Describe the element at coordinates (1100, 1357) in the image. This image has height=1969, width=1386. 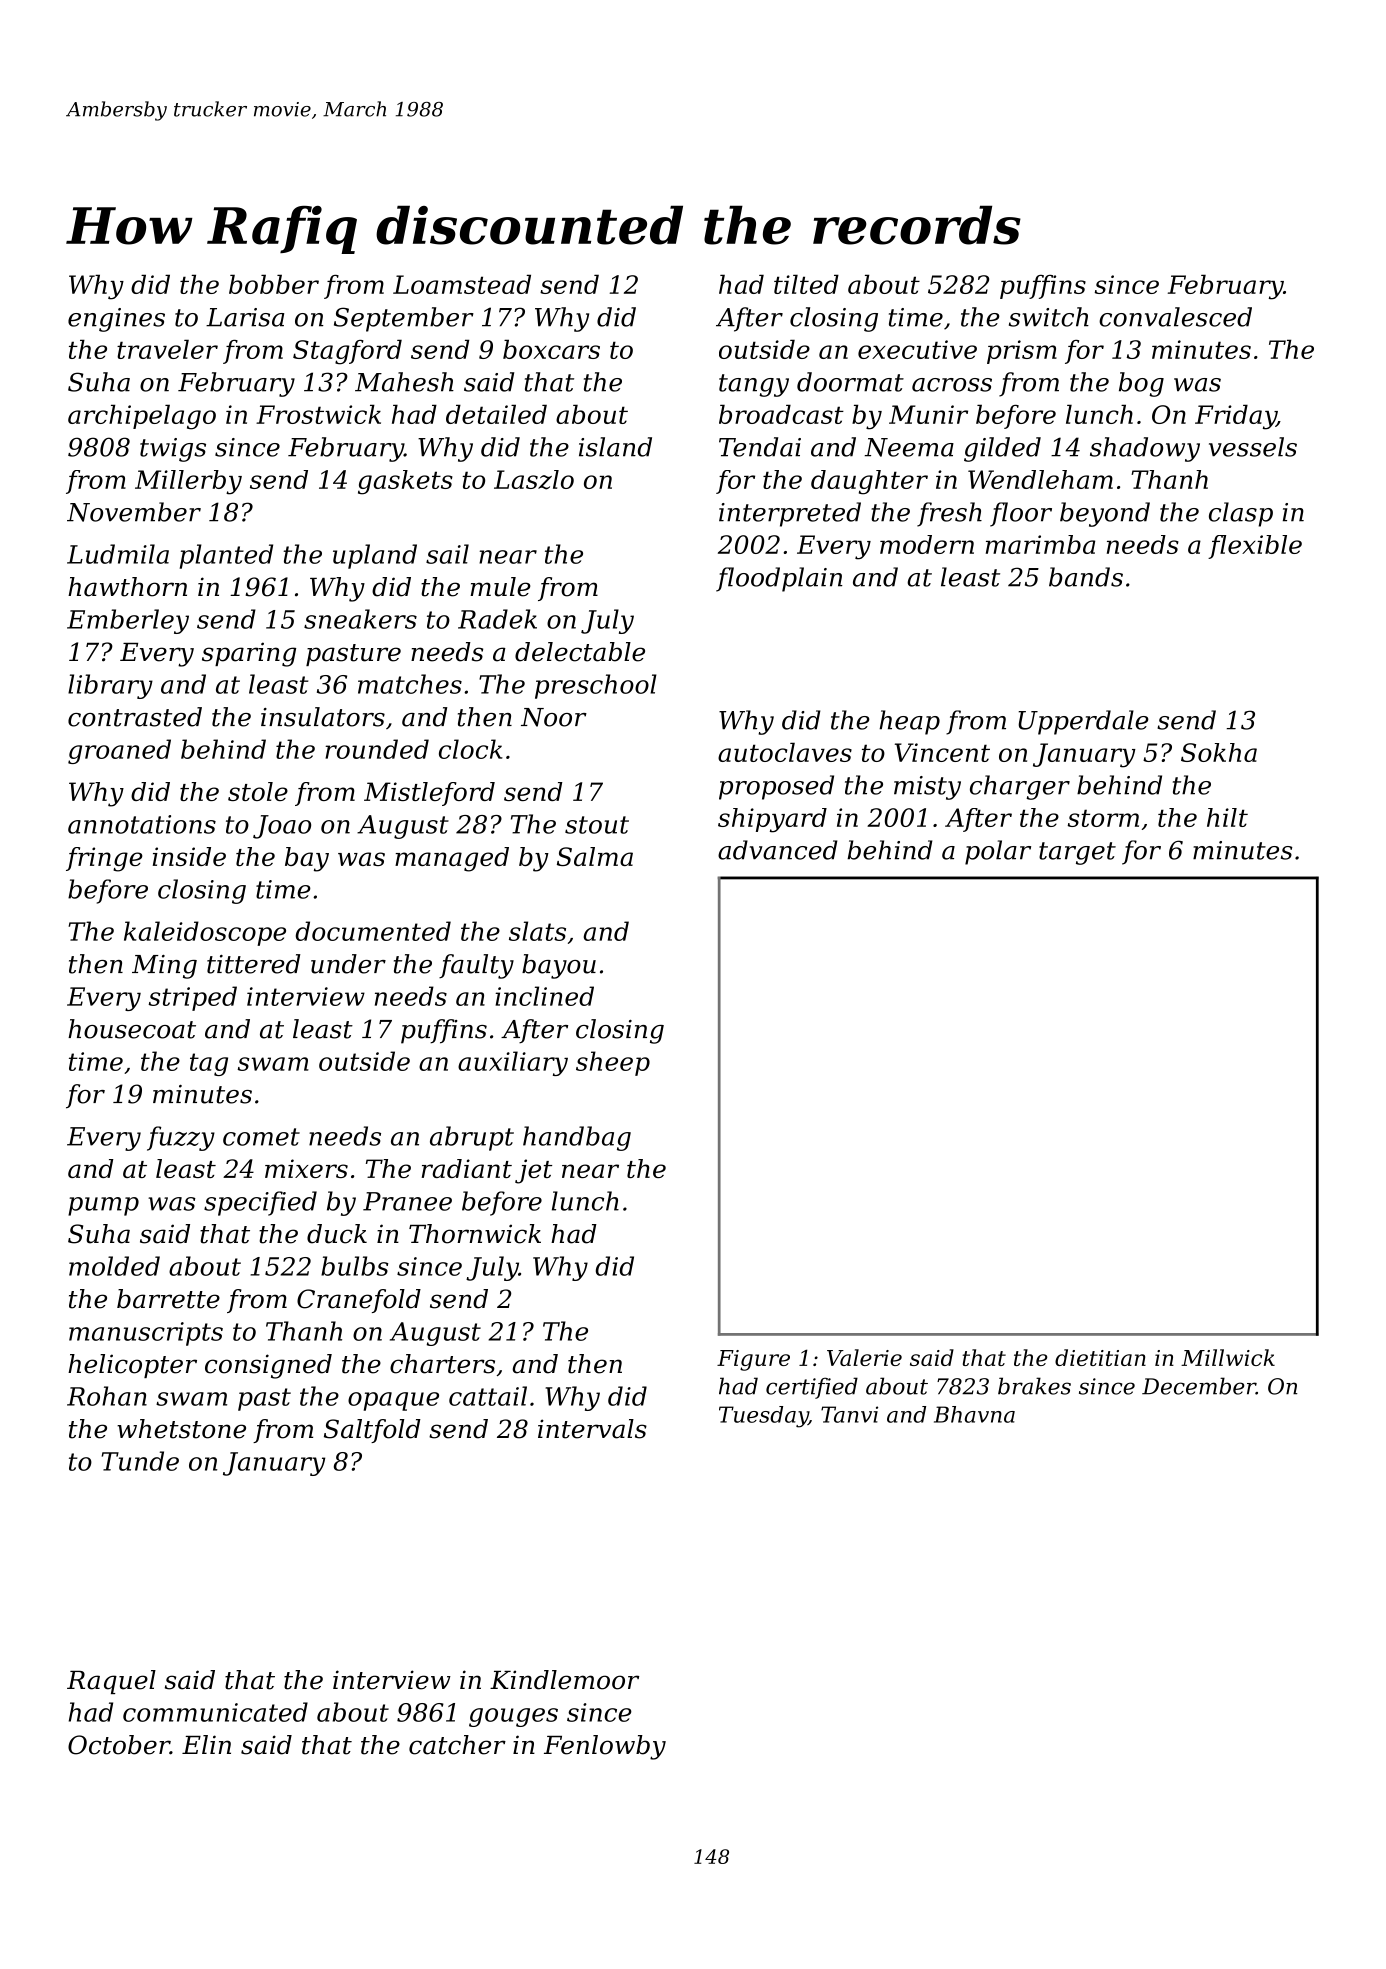
I see `dietitian` at that location.
